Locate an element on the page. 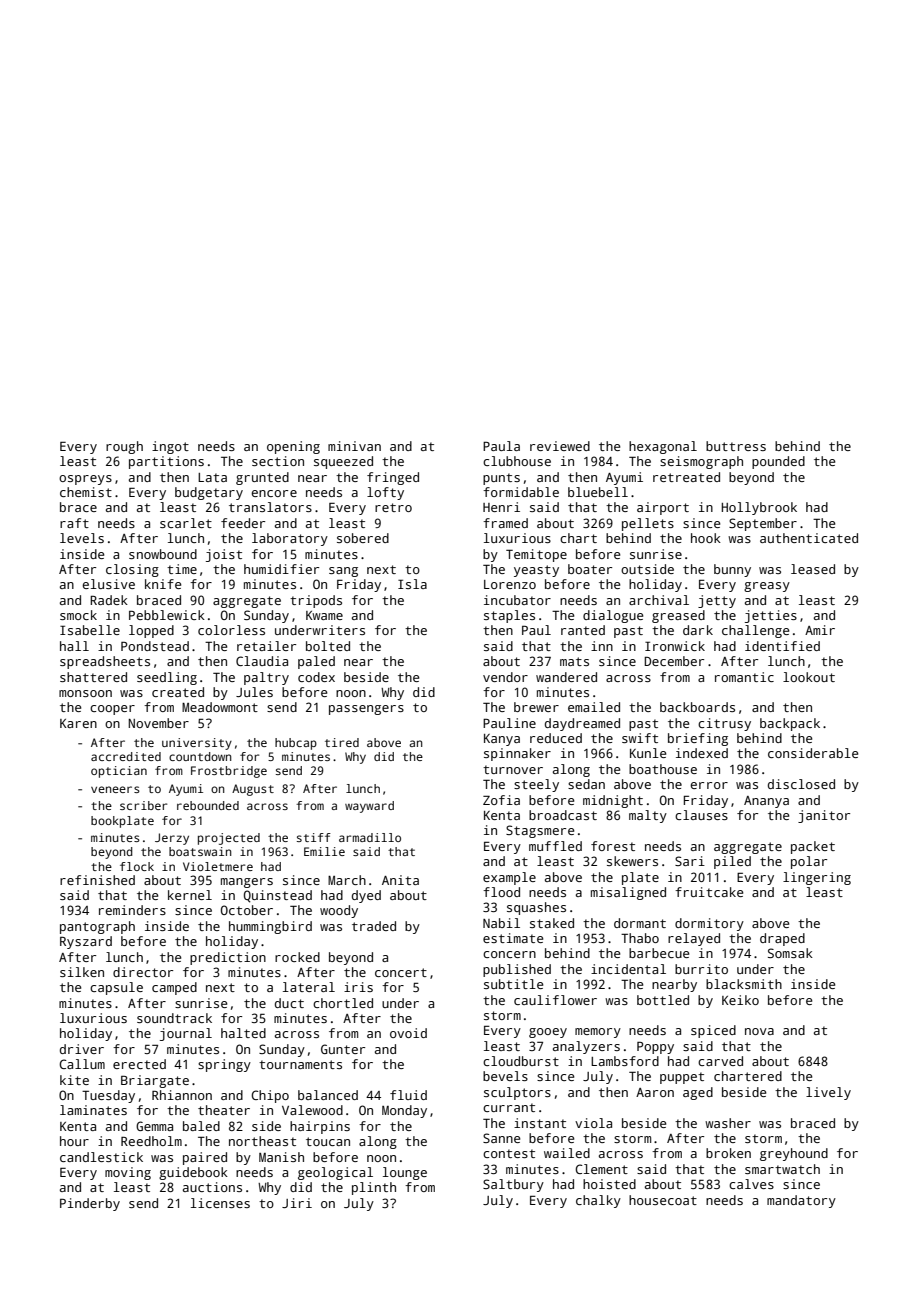 The width and height of the document is (924, 1308). concert is located at coordinates (401, 972).
